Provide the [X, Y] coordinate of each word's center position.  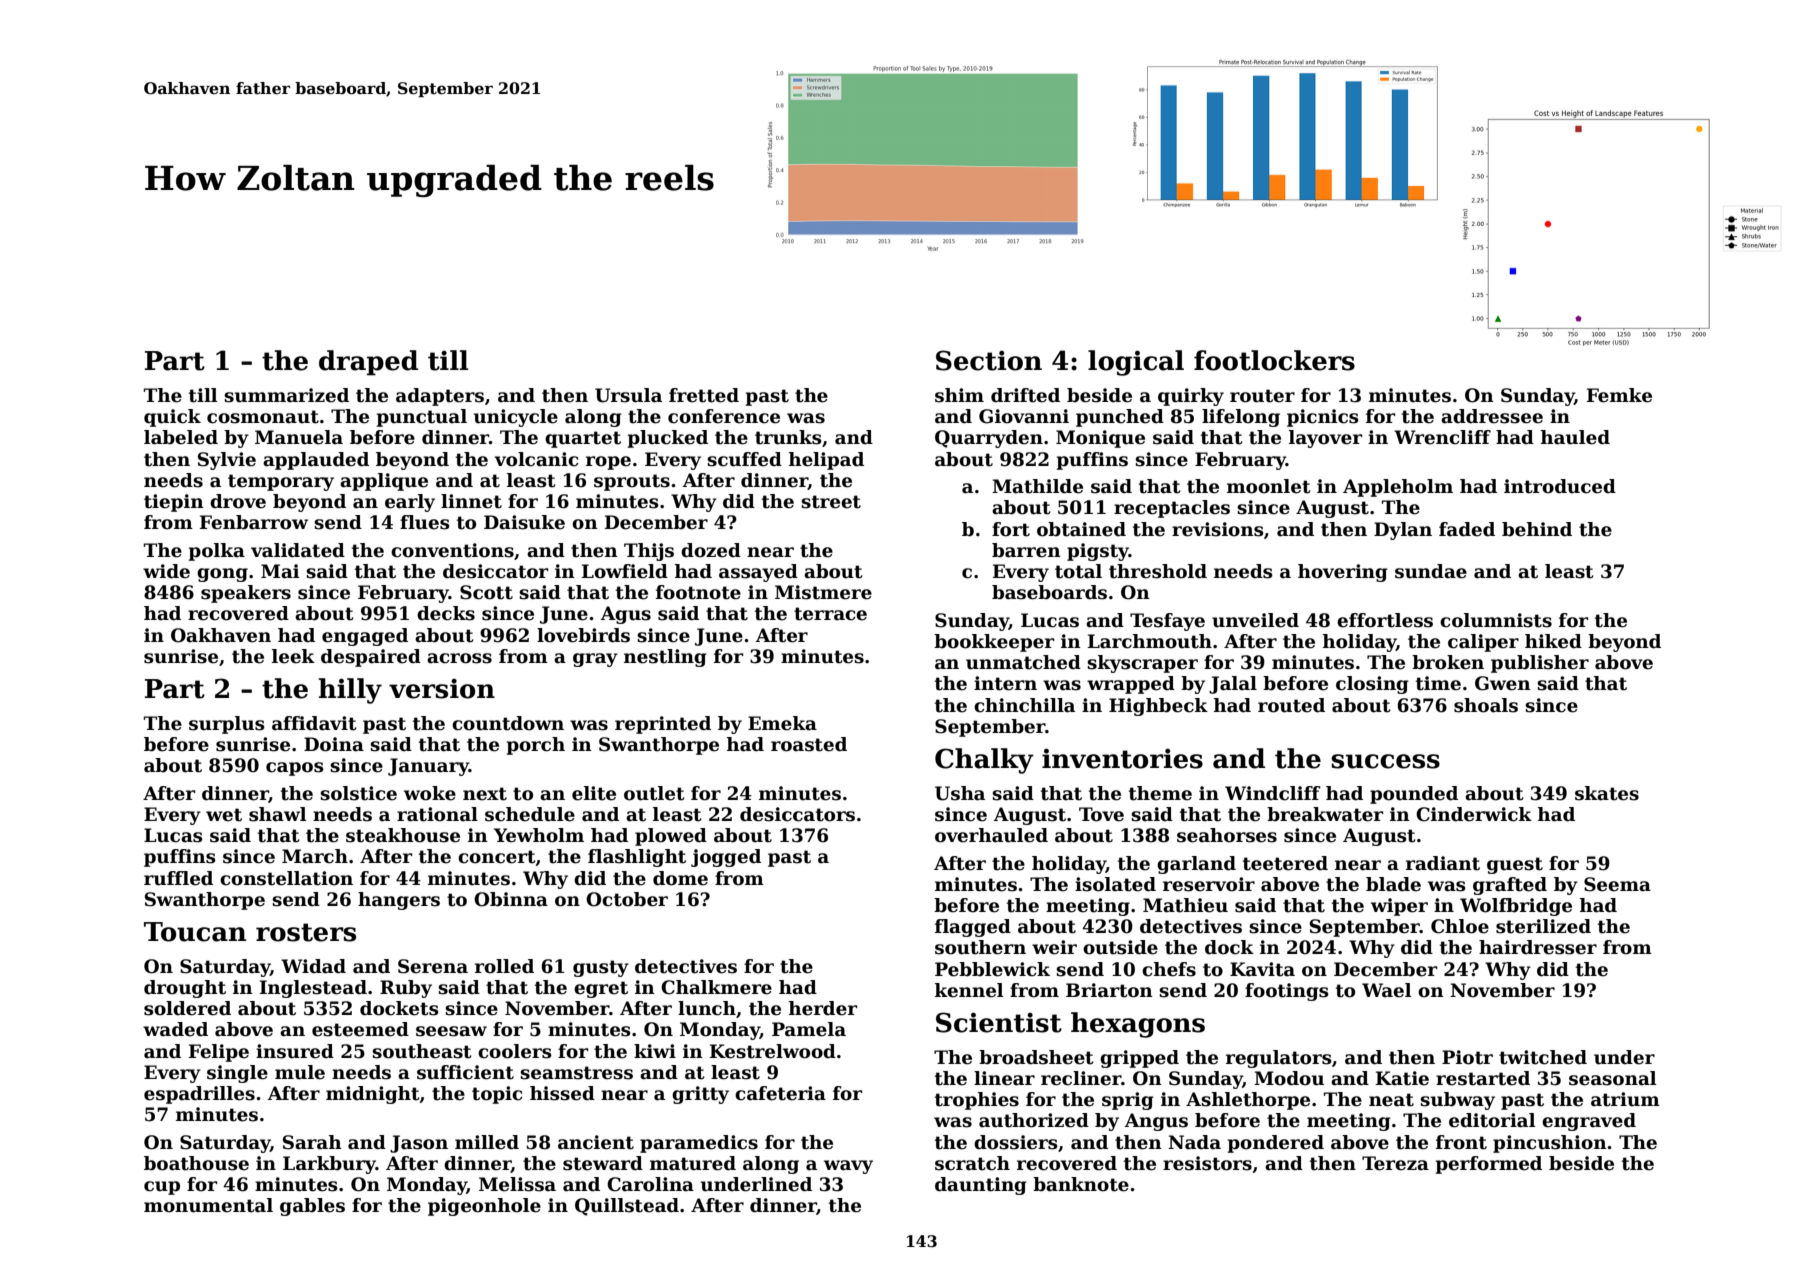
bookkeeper [994, 643]
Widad [313, 966]
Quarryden [989, 439]
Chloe [1460, 926]
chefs [1169, 969]
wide [166, 571]
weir [1054, 947]
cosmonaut [263, 417]
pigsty [1098, 552]
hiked [1553, 641]
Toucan [195, 932]
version [442, 689]
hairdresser [1538, 947]
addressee [1492, 416]
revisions [1218, 529]
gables [312, 1207]
